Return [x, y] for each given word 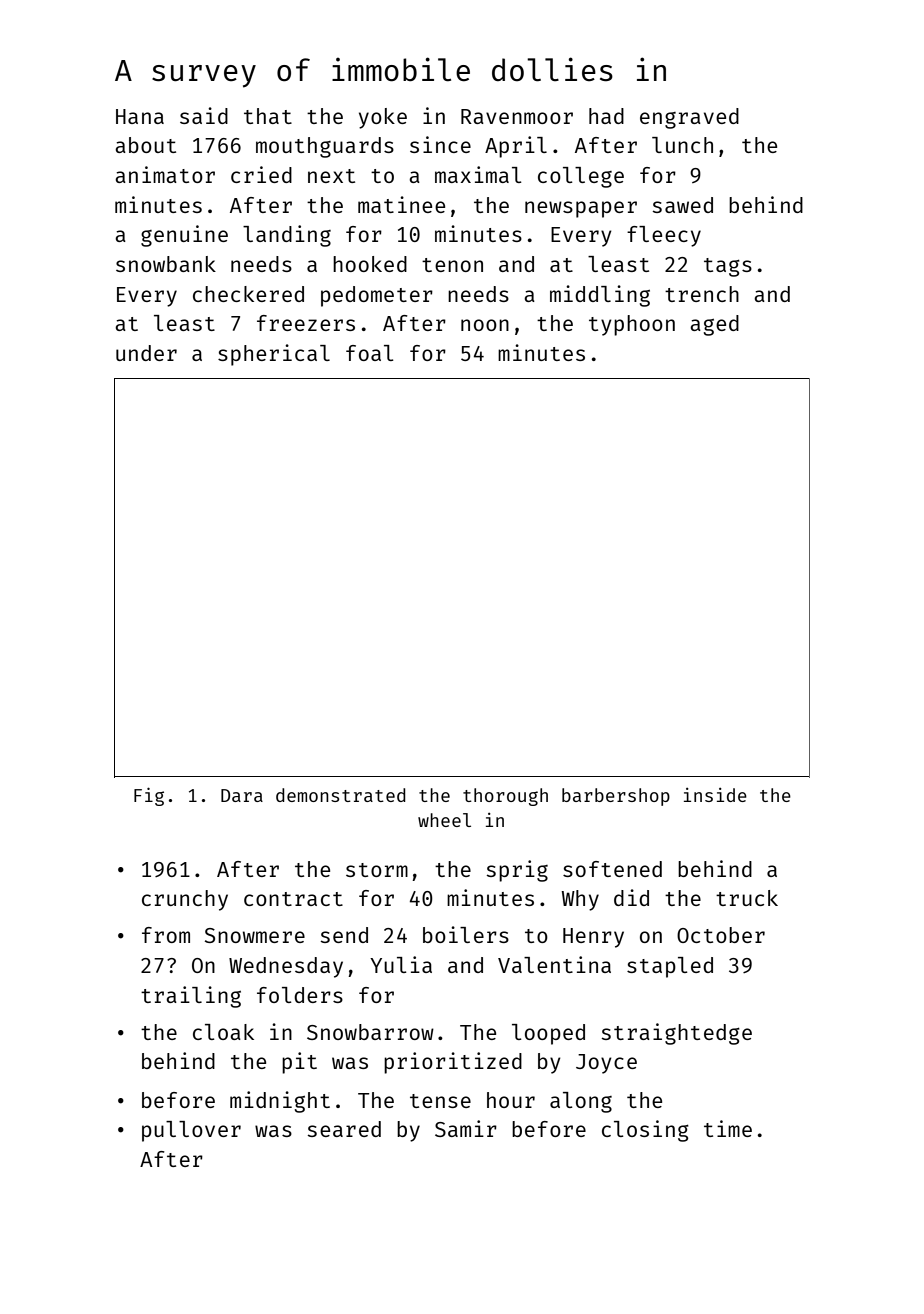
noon [485, 325]
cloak [223, 1032]
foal [370, 353]
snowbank [166, 264]
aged [714, 325]
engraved [689, 118]
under [146, 353]
